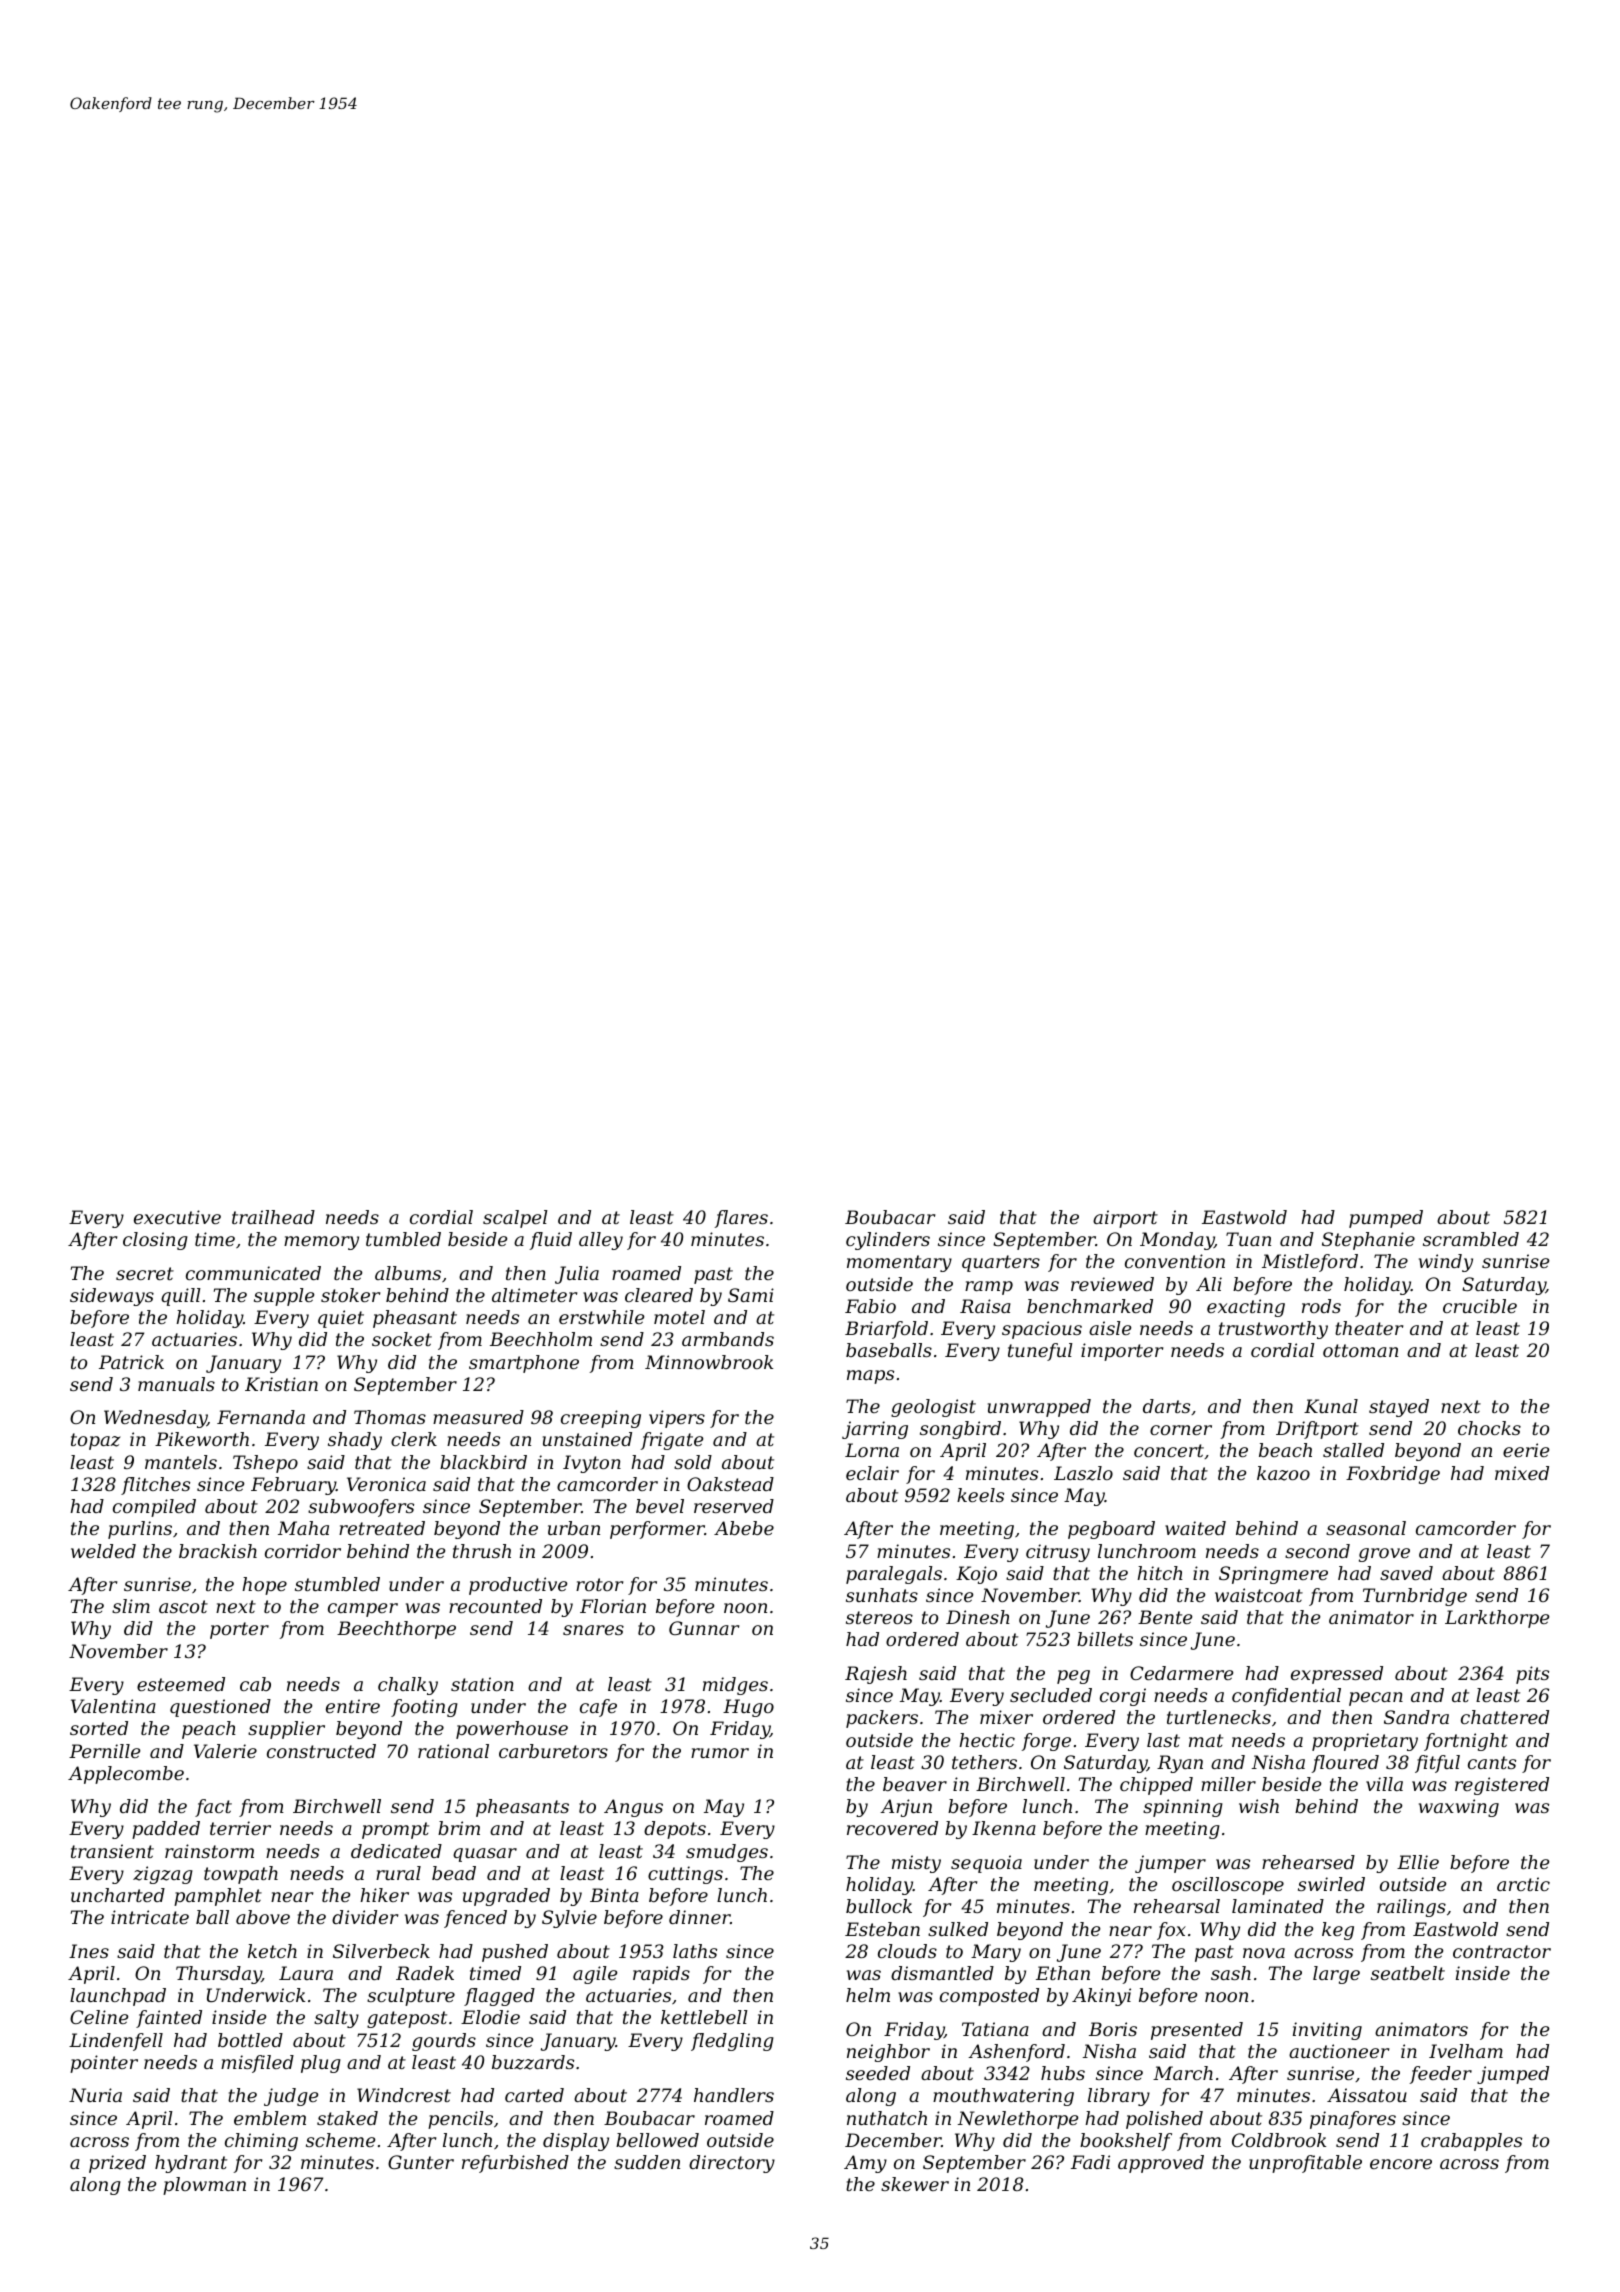 This screenshot has height=2292, width=1620. I want to click on composted, so click(989, 1997).
